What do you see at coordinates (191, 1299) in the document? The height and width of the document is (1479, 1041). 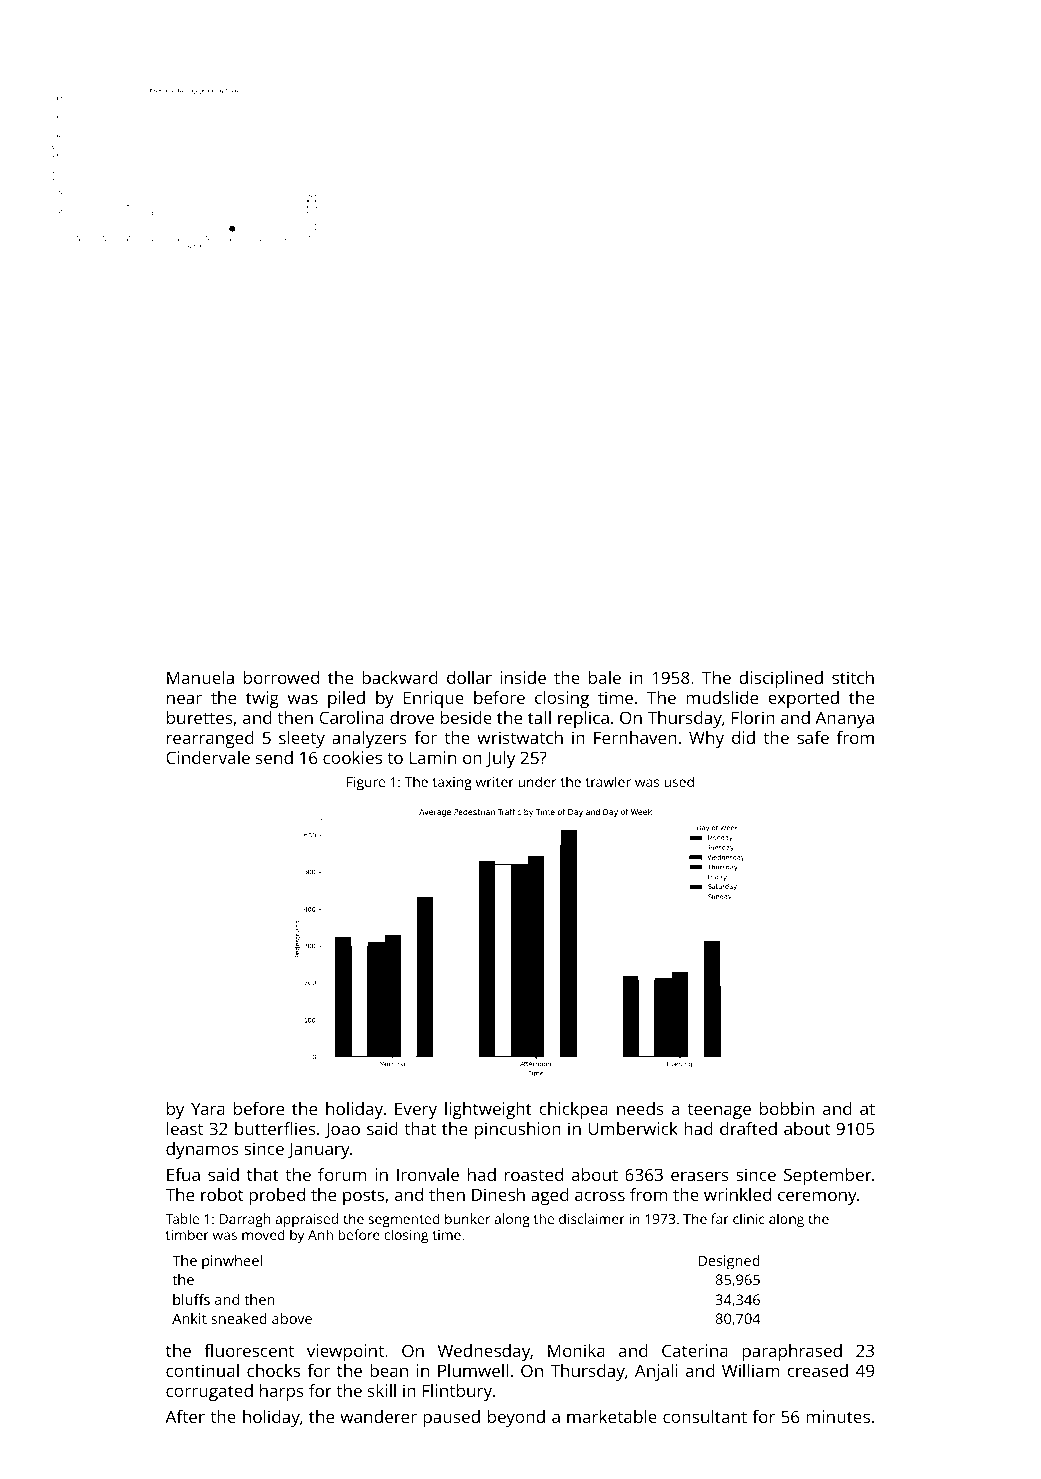 I see `bluffs` at bounding box center [191, 1299].
